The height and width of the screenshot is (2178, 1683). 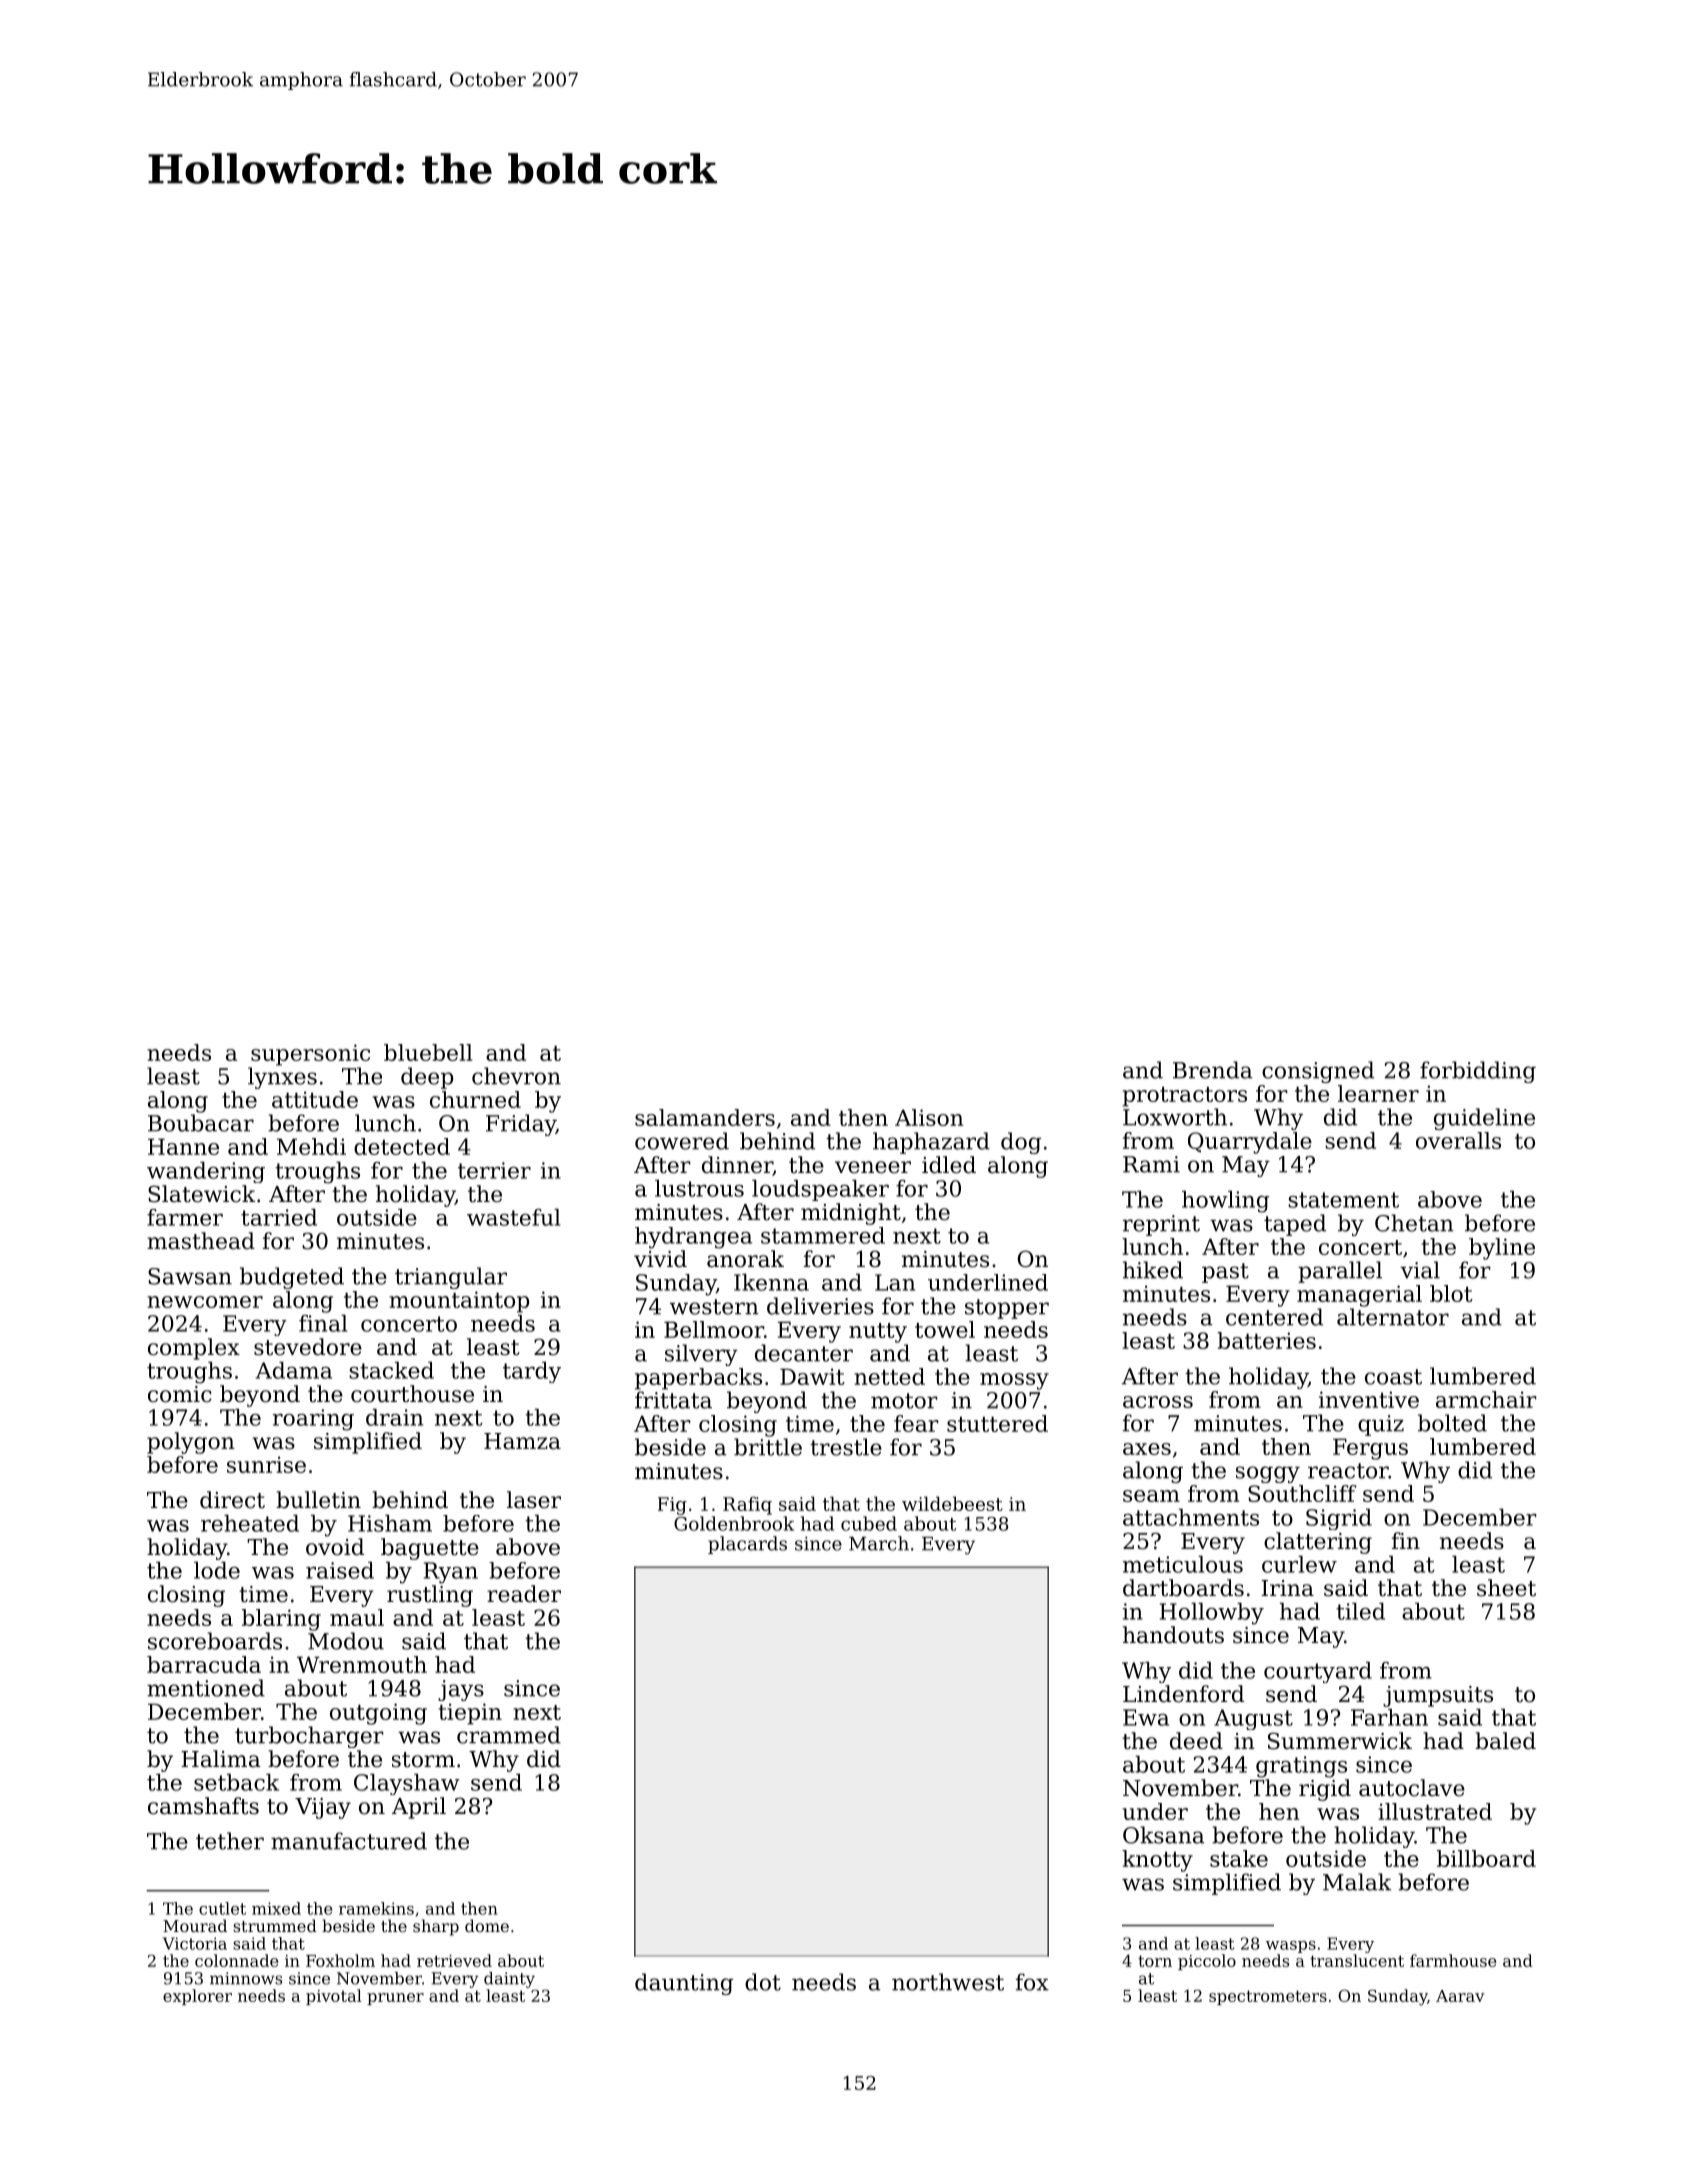 What do you see at coordinates (1505, 1741) in the screenshot?
I see `baled` at bounding box center [1505, 1741].
